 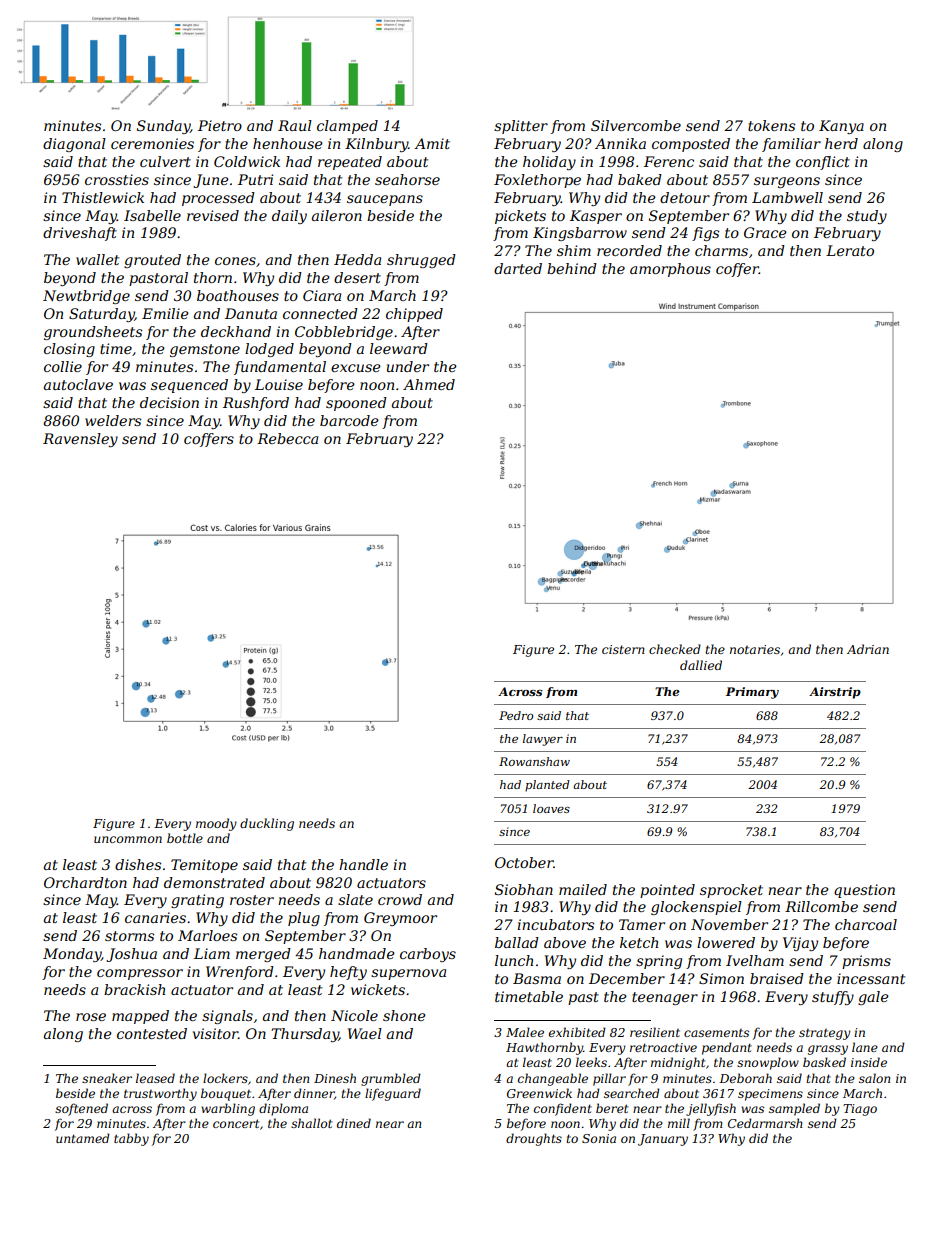 What do you see at coordinates (414, 315) in the screenshot?
I see `chipped` at bounding box center [414, 315].
